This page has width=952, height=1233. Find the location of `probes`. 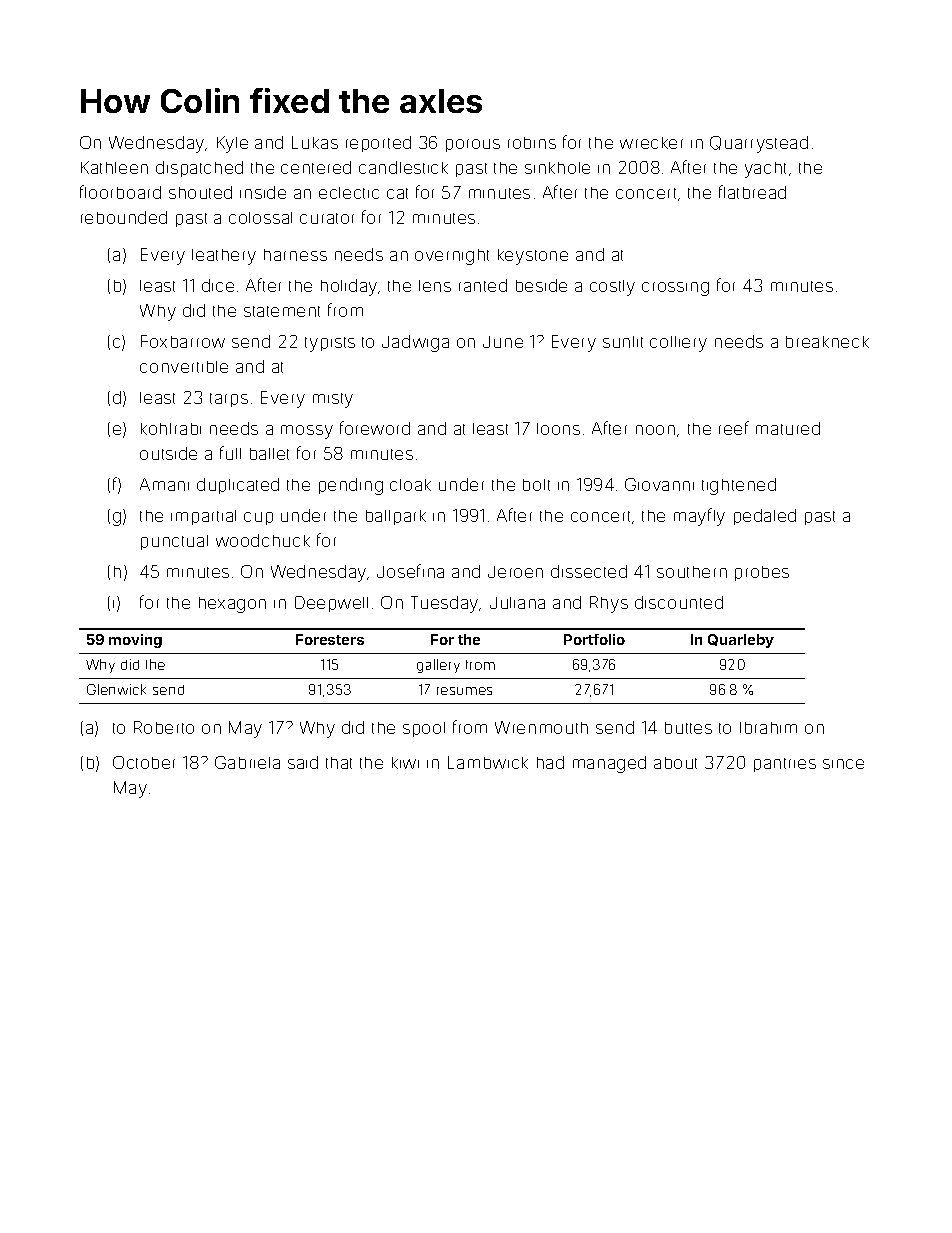

probes is located at coordinates (762, 573).
